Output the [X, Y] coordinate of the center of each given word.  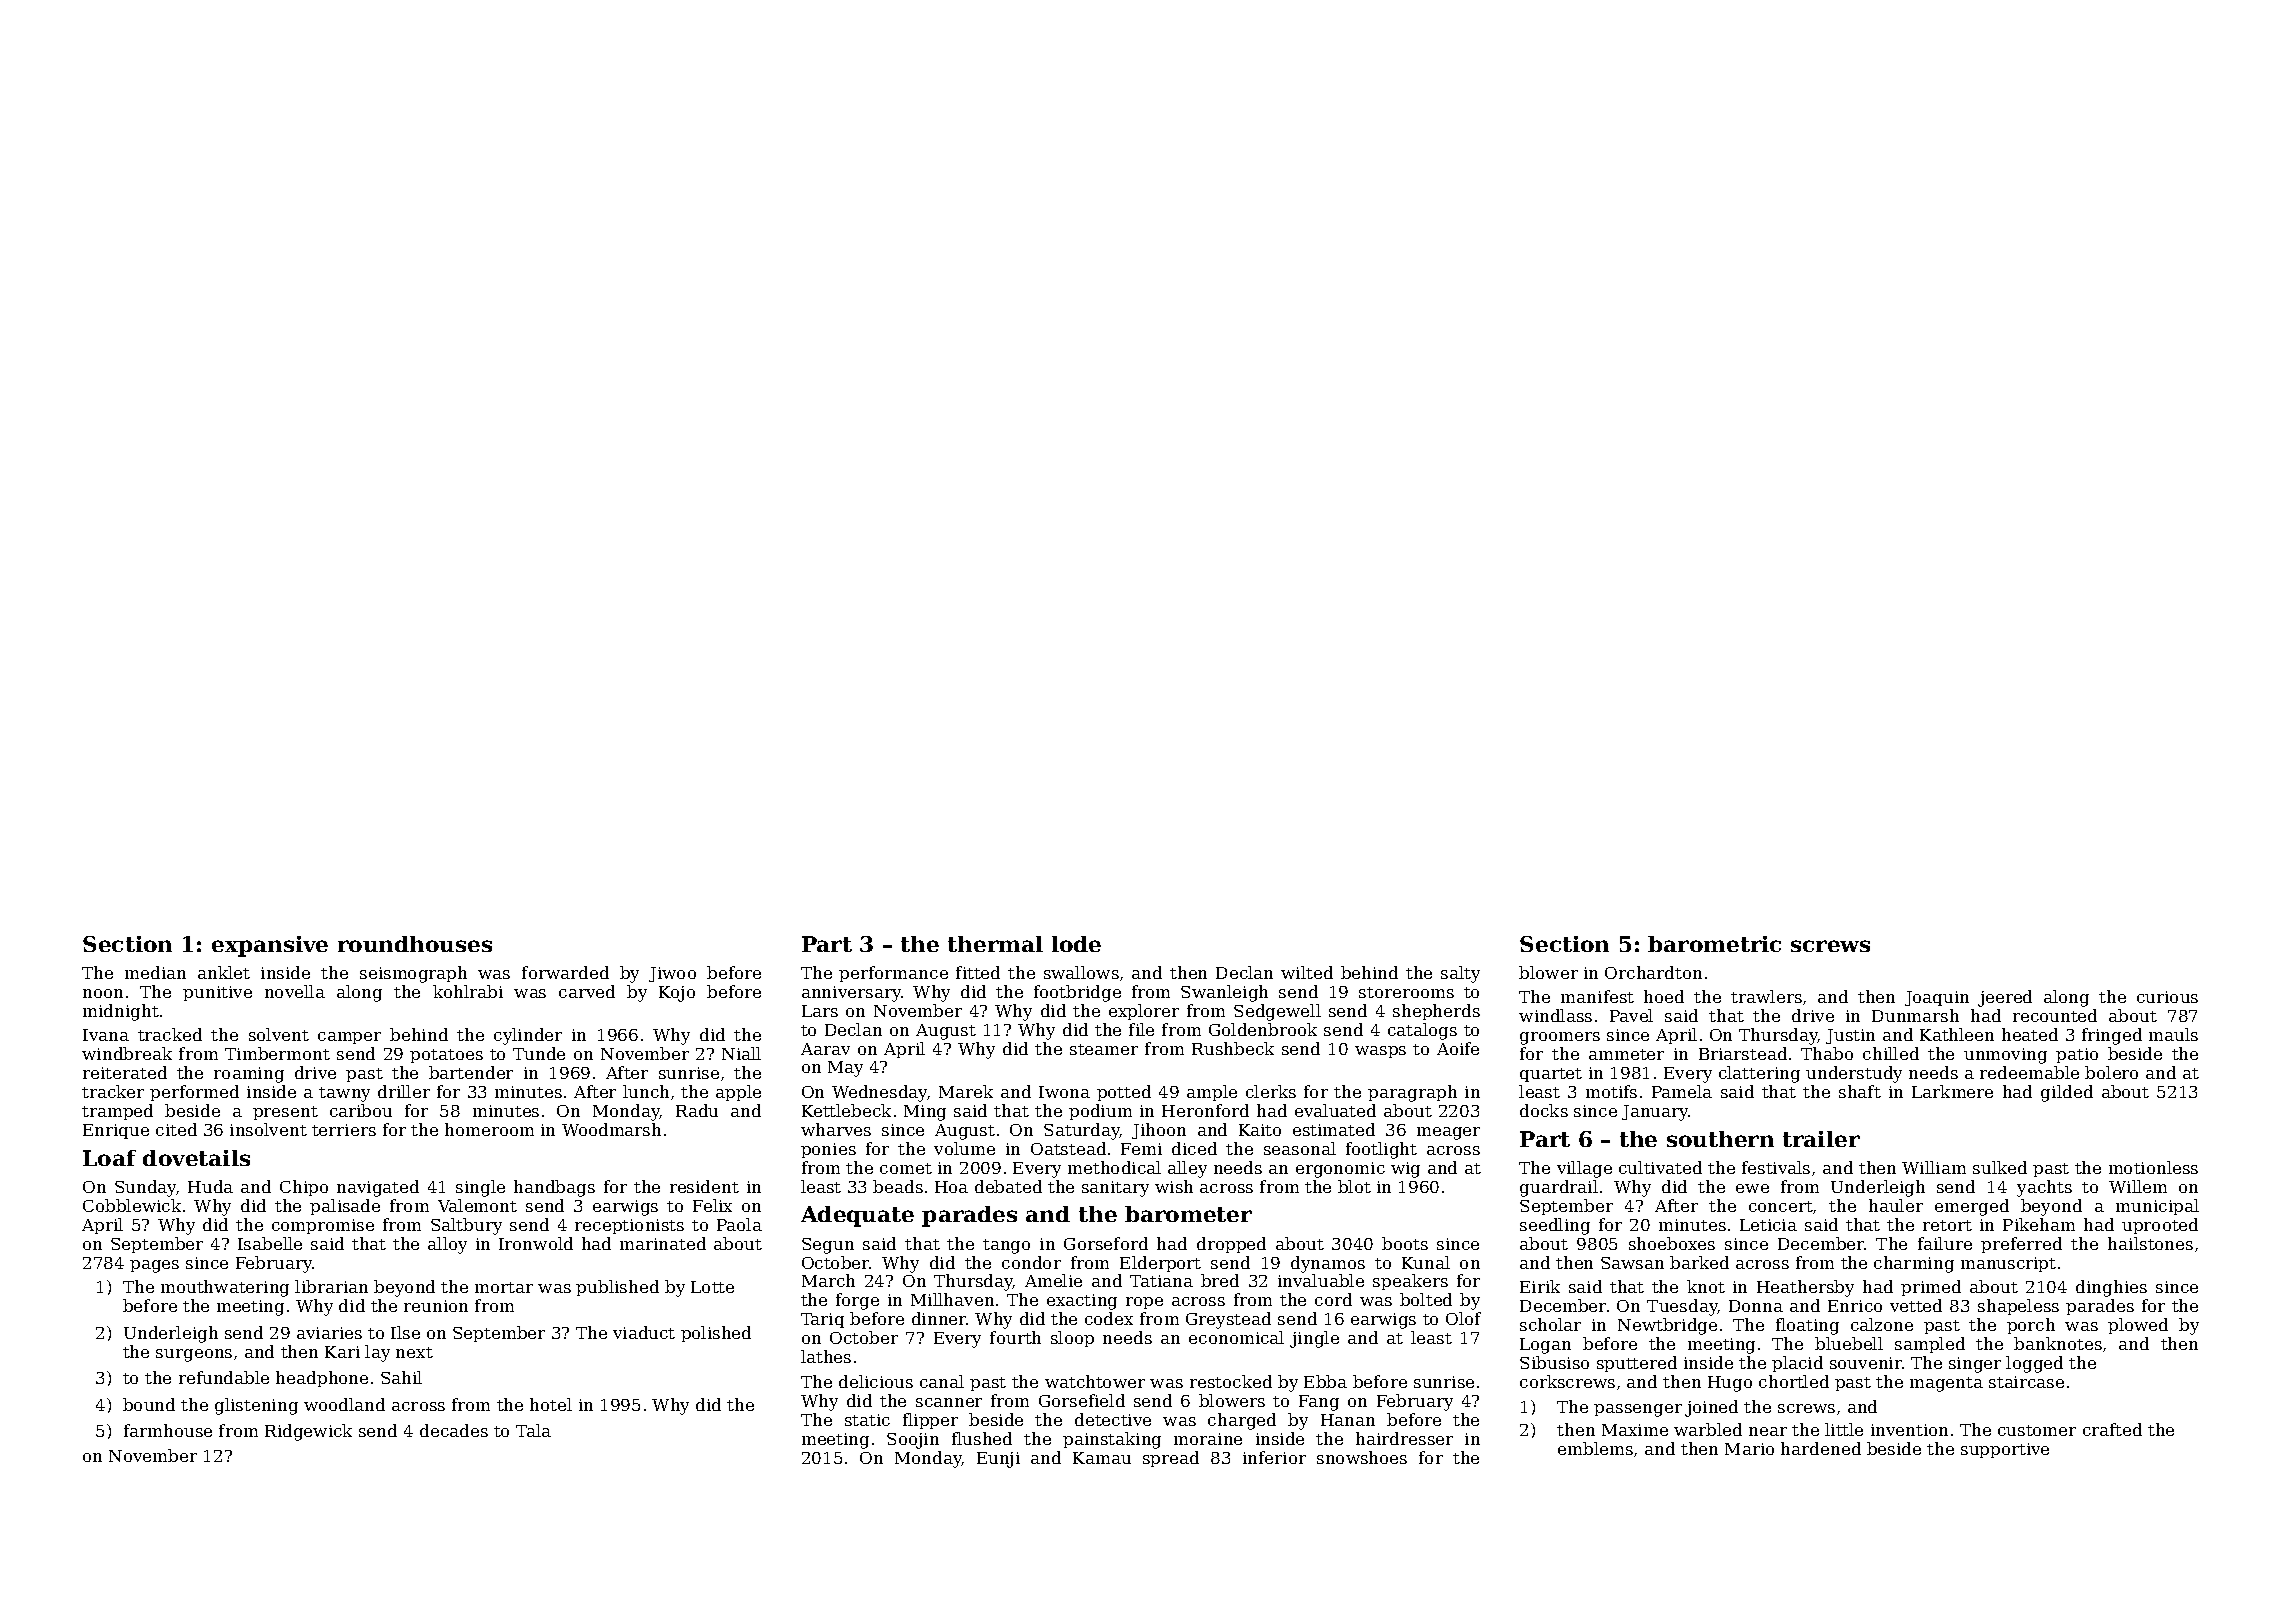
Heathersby [1805, 1288]
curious [2167, 997]
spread [1171, 1459]
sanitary [1115, 1189]
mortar [504, 1287]
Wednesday [880, 1093]
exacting [1082, 1302]
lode [1076, 944]
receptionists [629, 1226]
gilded [2067, 1093]
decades [454, 1430]
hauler [1896, 1205]
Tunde [539, 1053]
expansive [270, 946]
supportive [2005, 1450]
